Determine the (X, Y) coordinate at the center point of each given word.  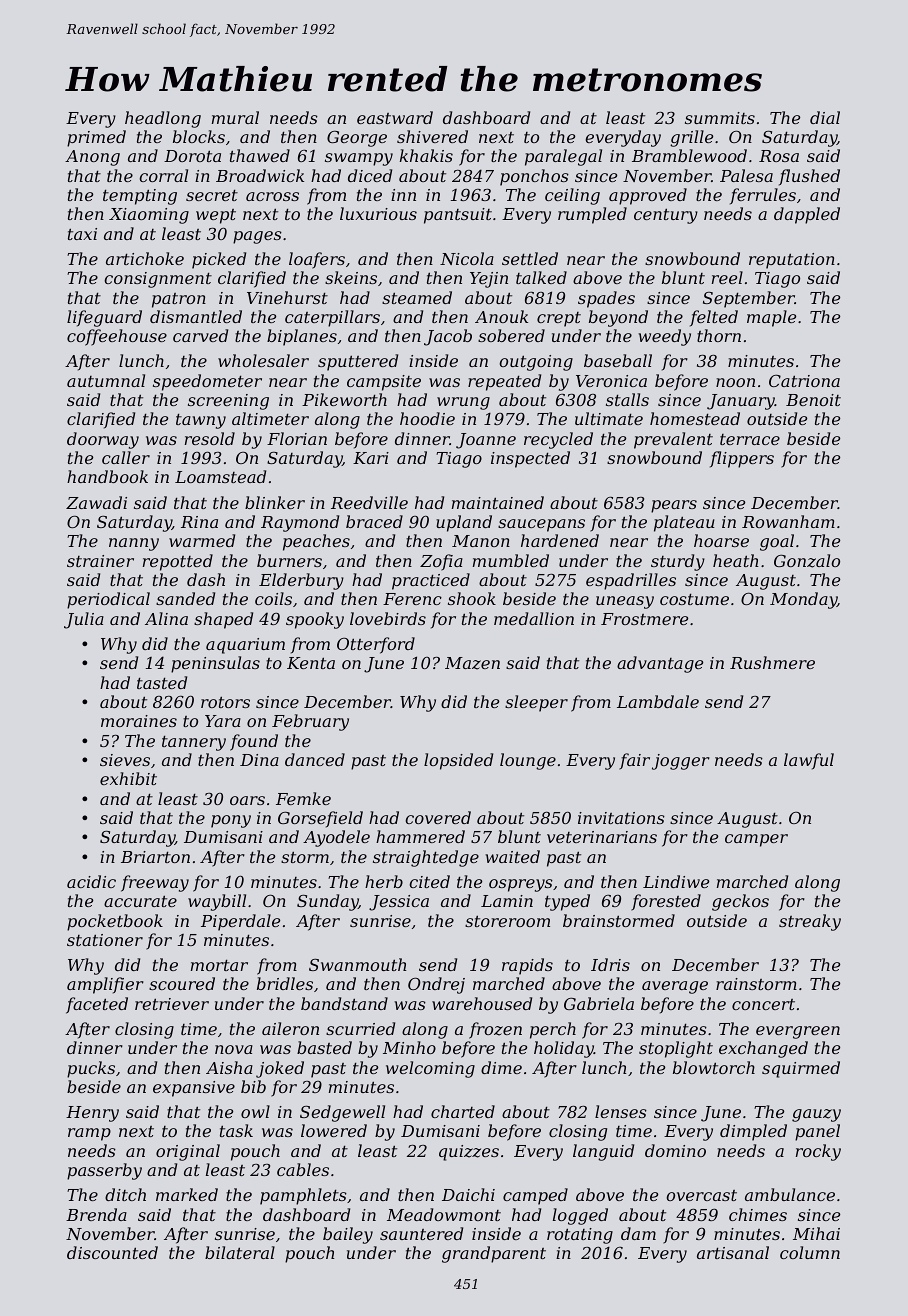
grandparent (494, 1254)
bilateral (240, 1252)
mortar (219, 965)
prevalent (673, 440)
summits (720, 118)
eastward (395, 117)
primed (96, 138)
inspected (530, 459)
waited (512, 856)
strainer (100, 561)
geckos (740, 902)
